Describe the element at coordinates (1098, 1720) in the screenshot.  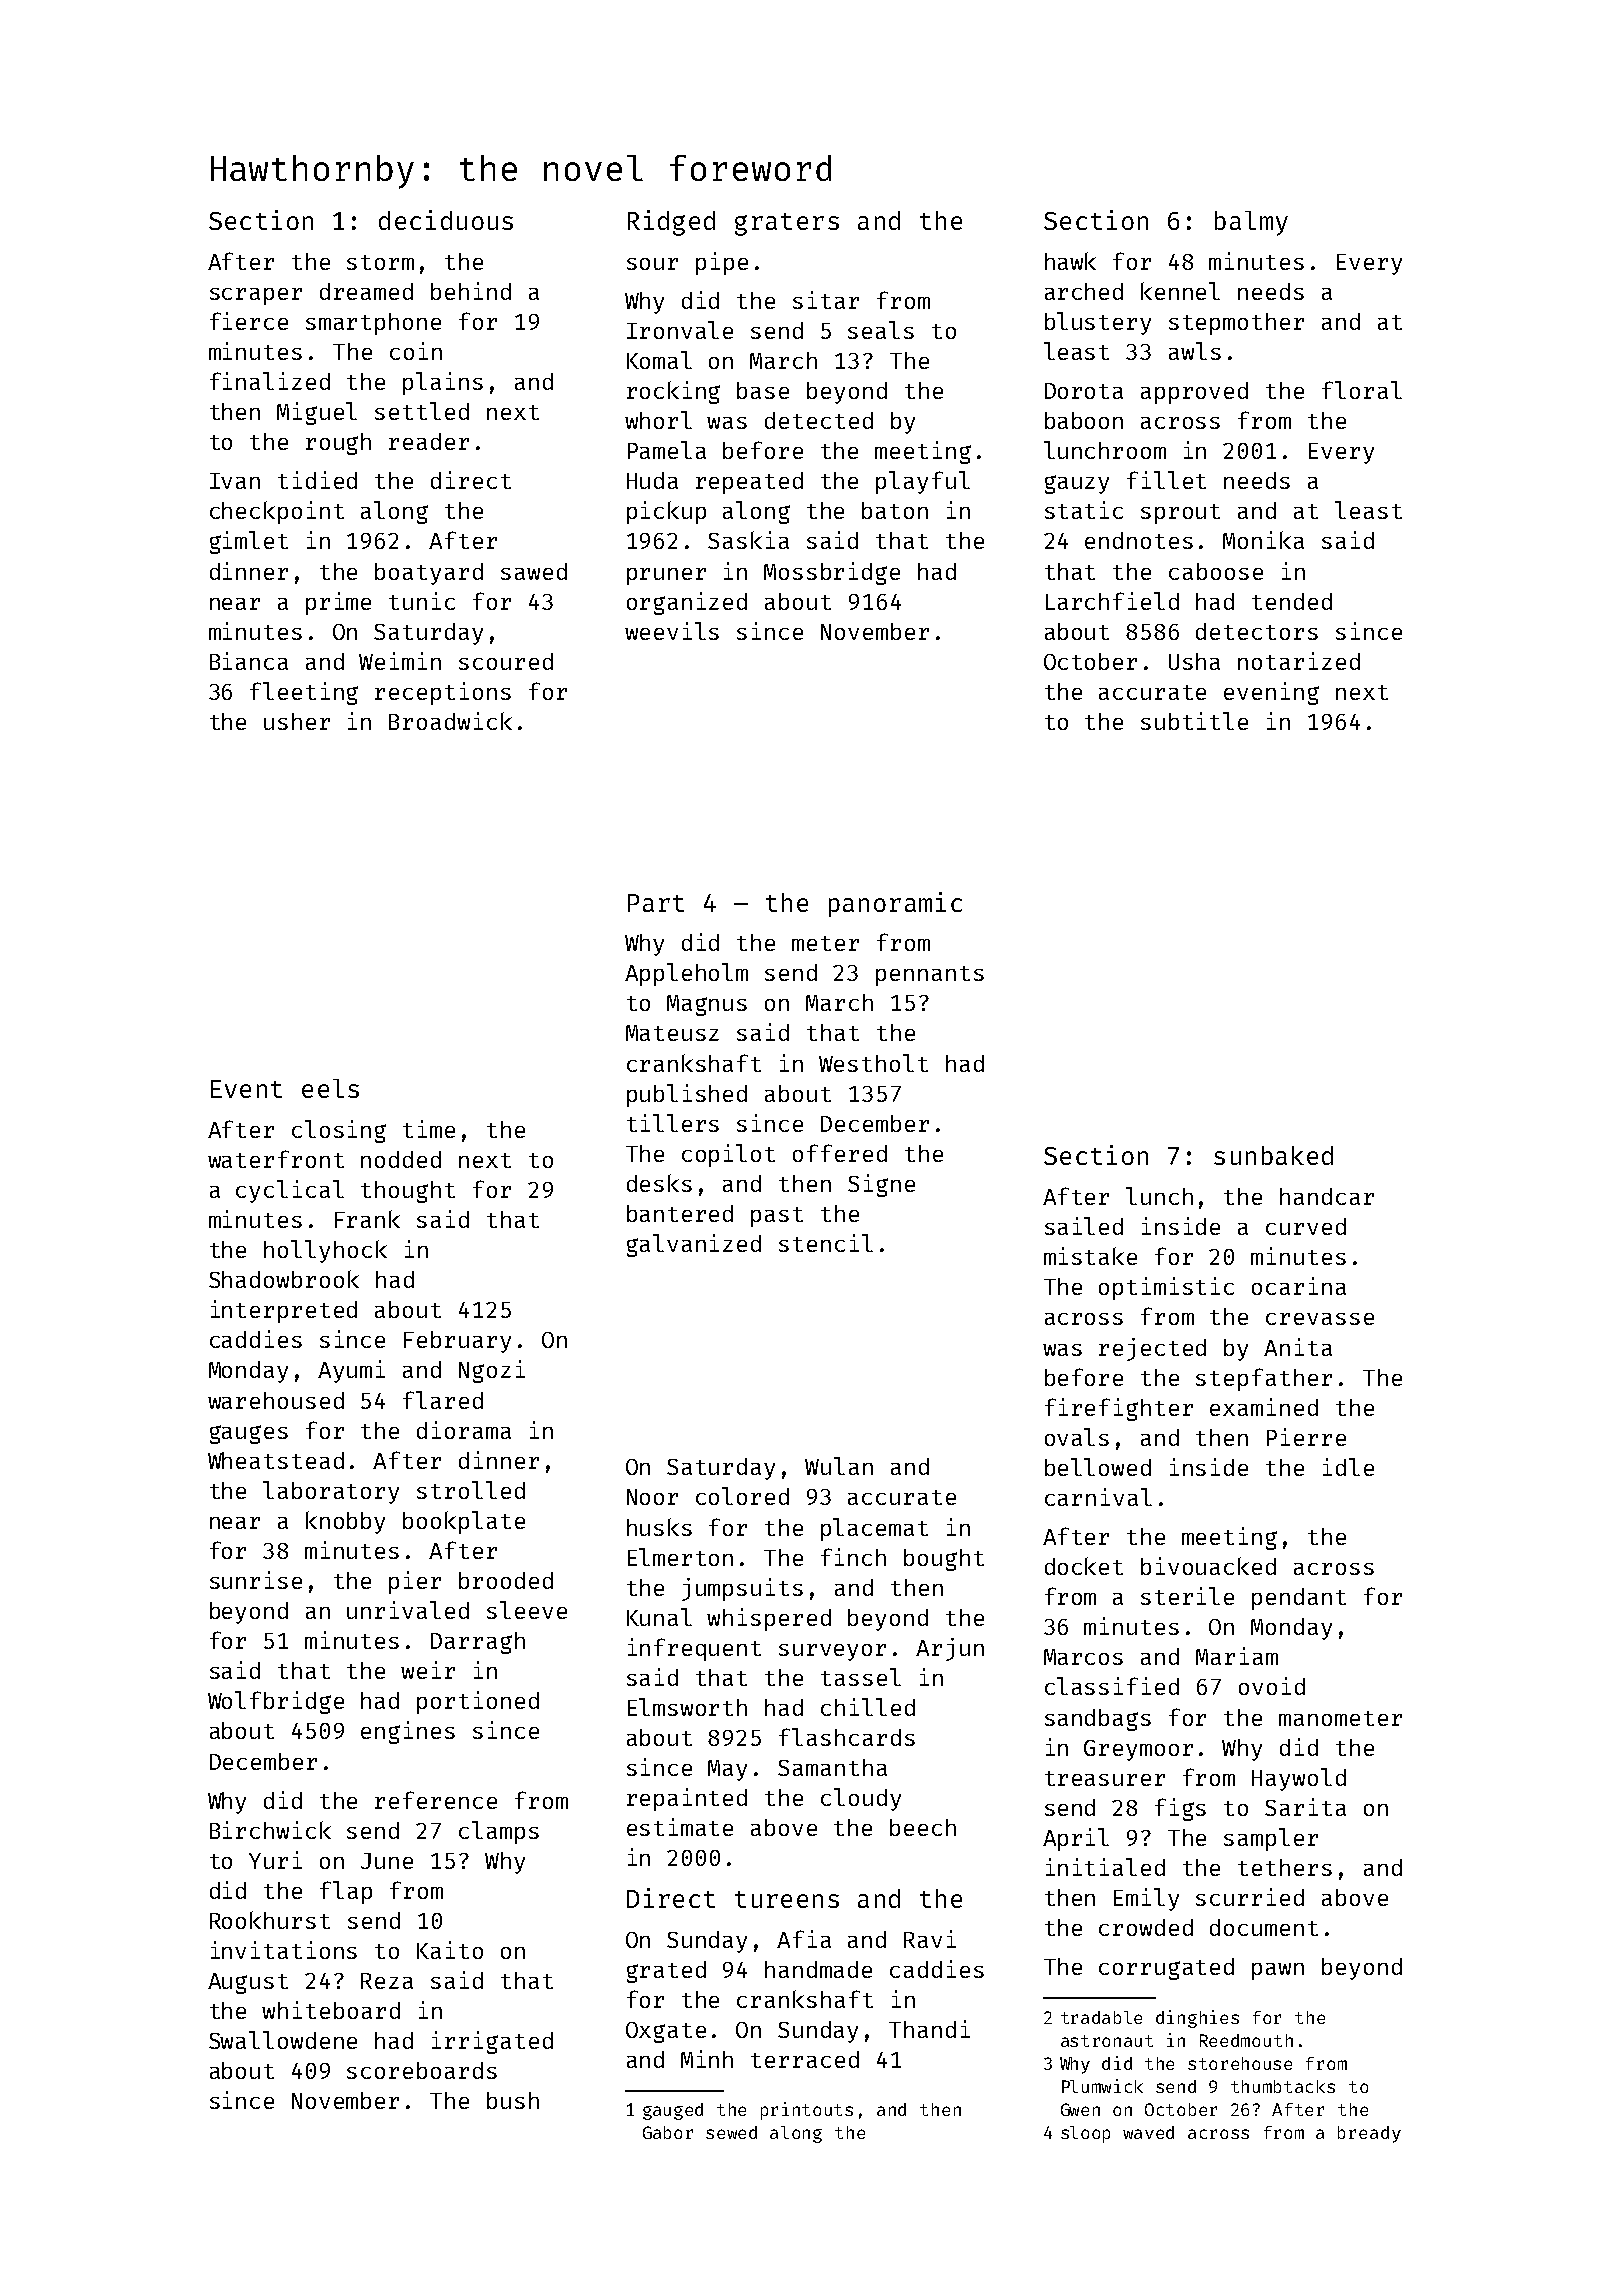
I see `sandbags` at that location.
